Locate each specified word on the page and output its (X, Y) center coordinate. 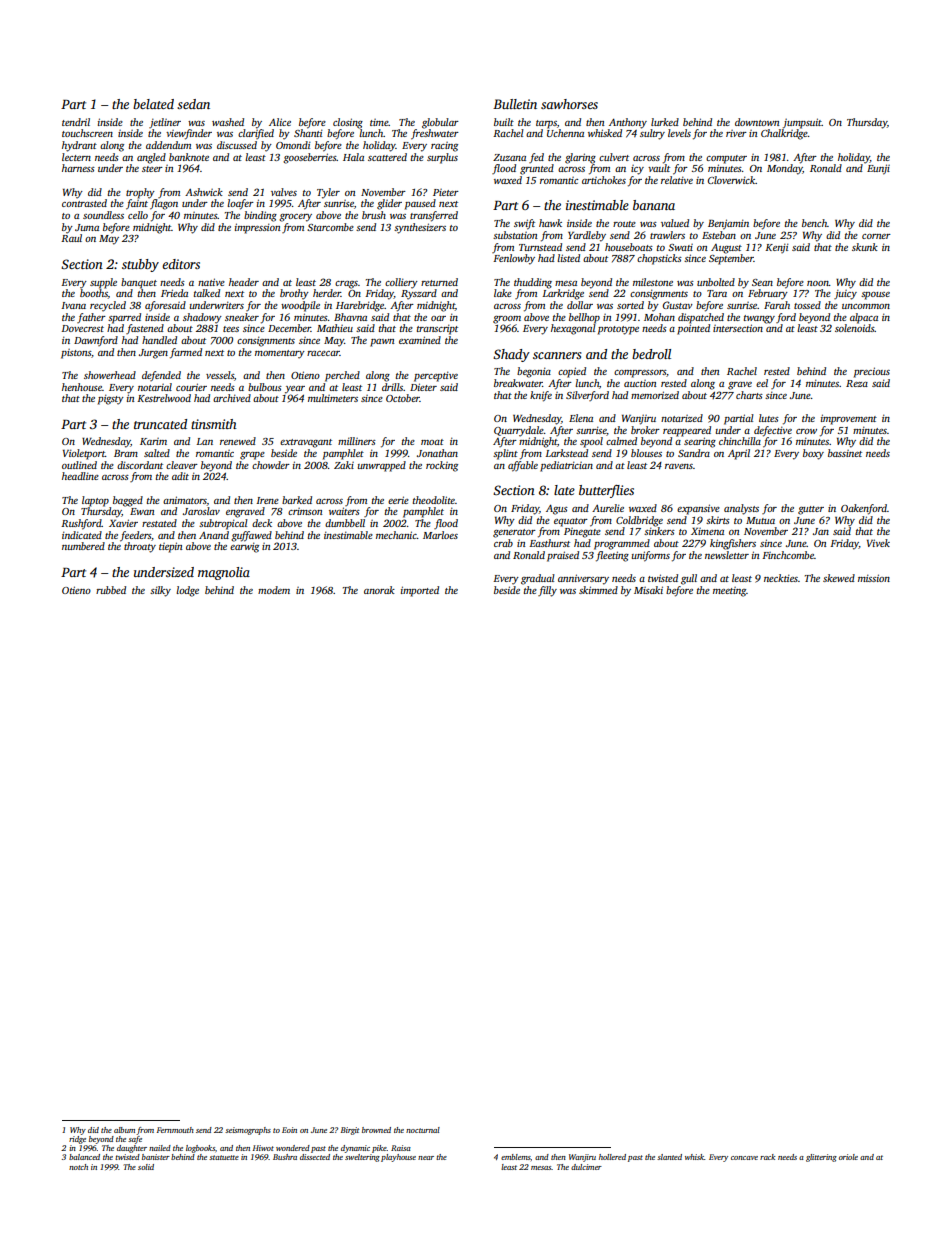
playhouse (398, 1158)
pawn (382, 343)
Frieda (174, 293)
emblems (516, 1157)
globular (440, 123)
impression (257, 228)
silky (160, 591)
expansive (698, 509)
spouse (875, 296)
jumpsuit (802, 123)
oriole (848, 1157)
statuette (224, 1157)
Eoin (289, 1130)
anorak (379, 590)
